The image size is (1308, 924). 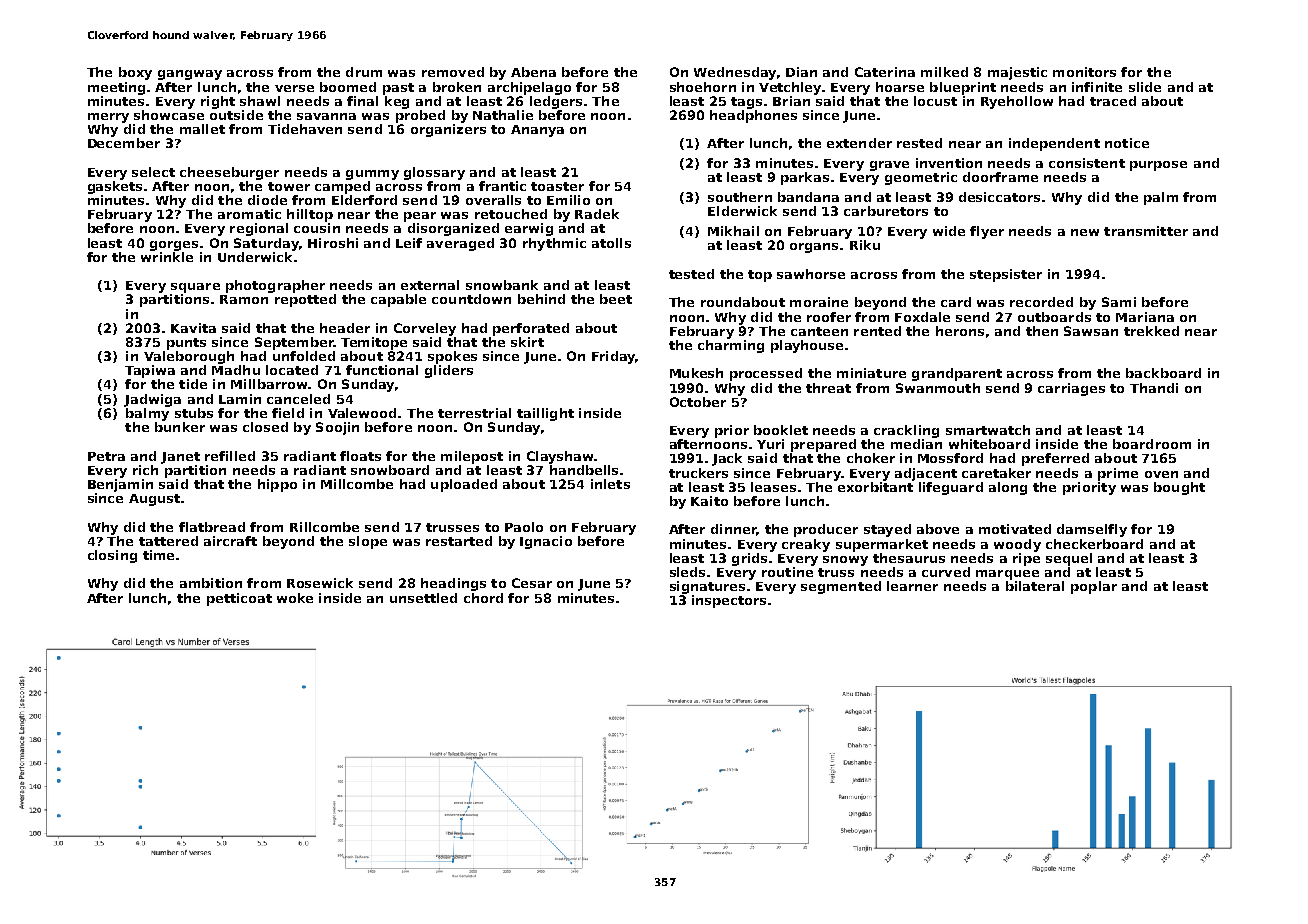 What do you see at coordinates (1163, 373) in the screenshot?
I see `backboard` at bounding box center [1163, 373].
